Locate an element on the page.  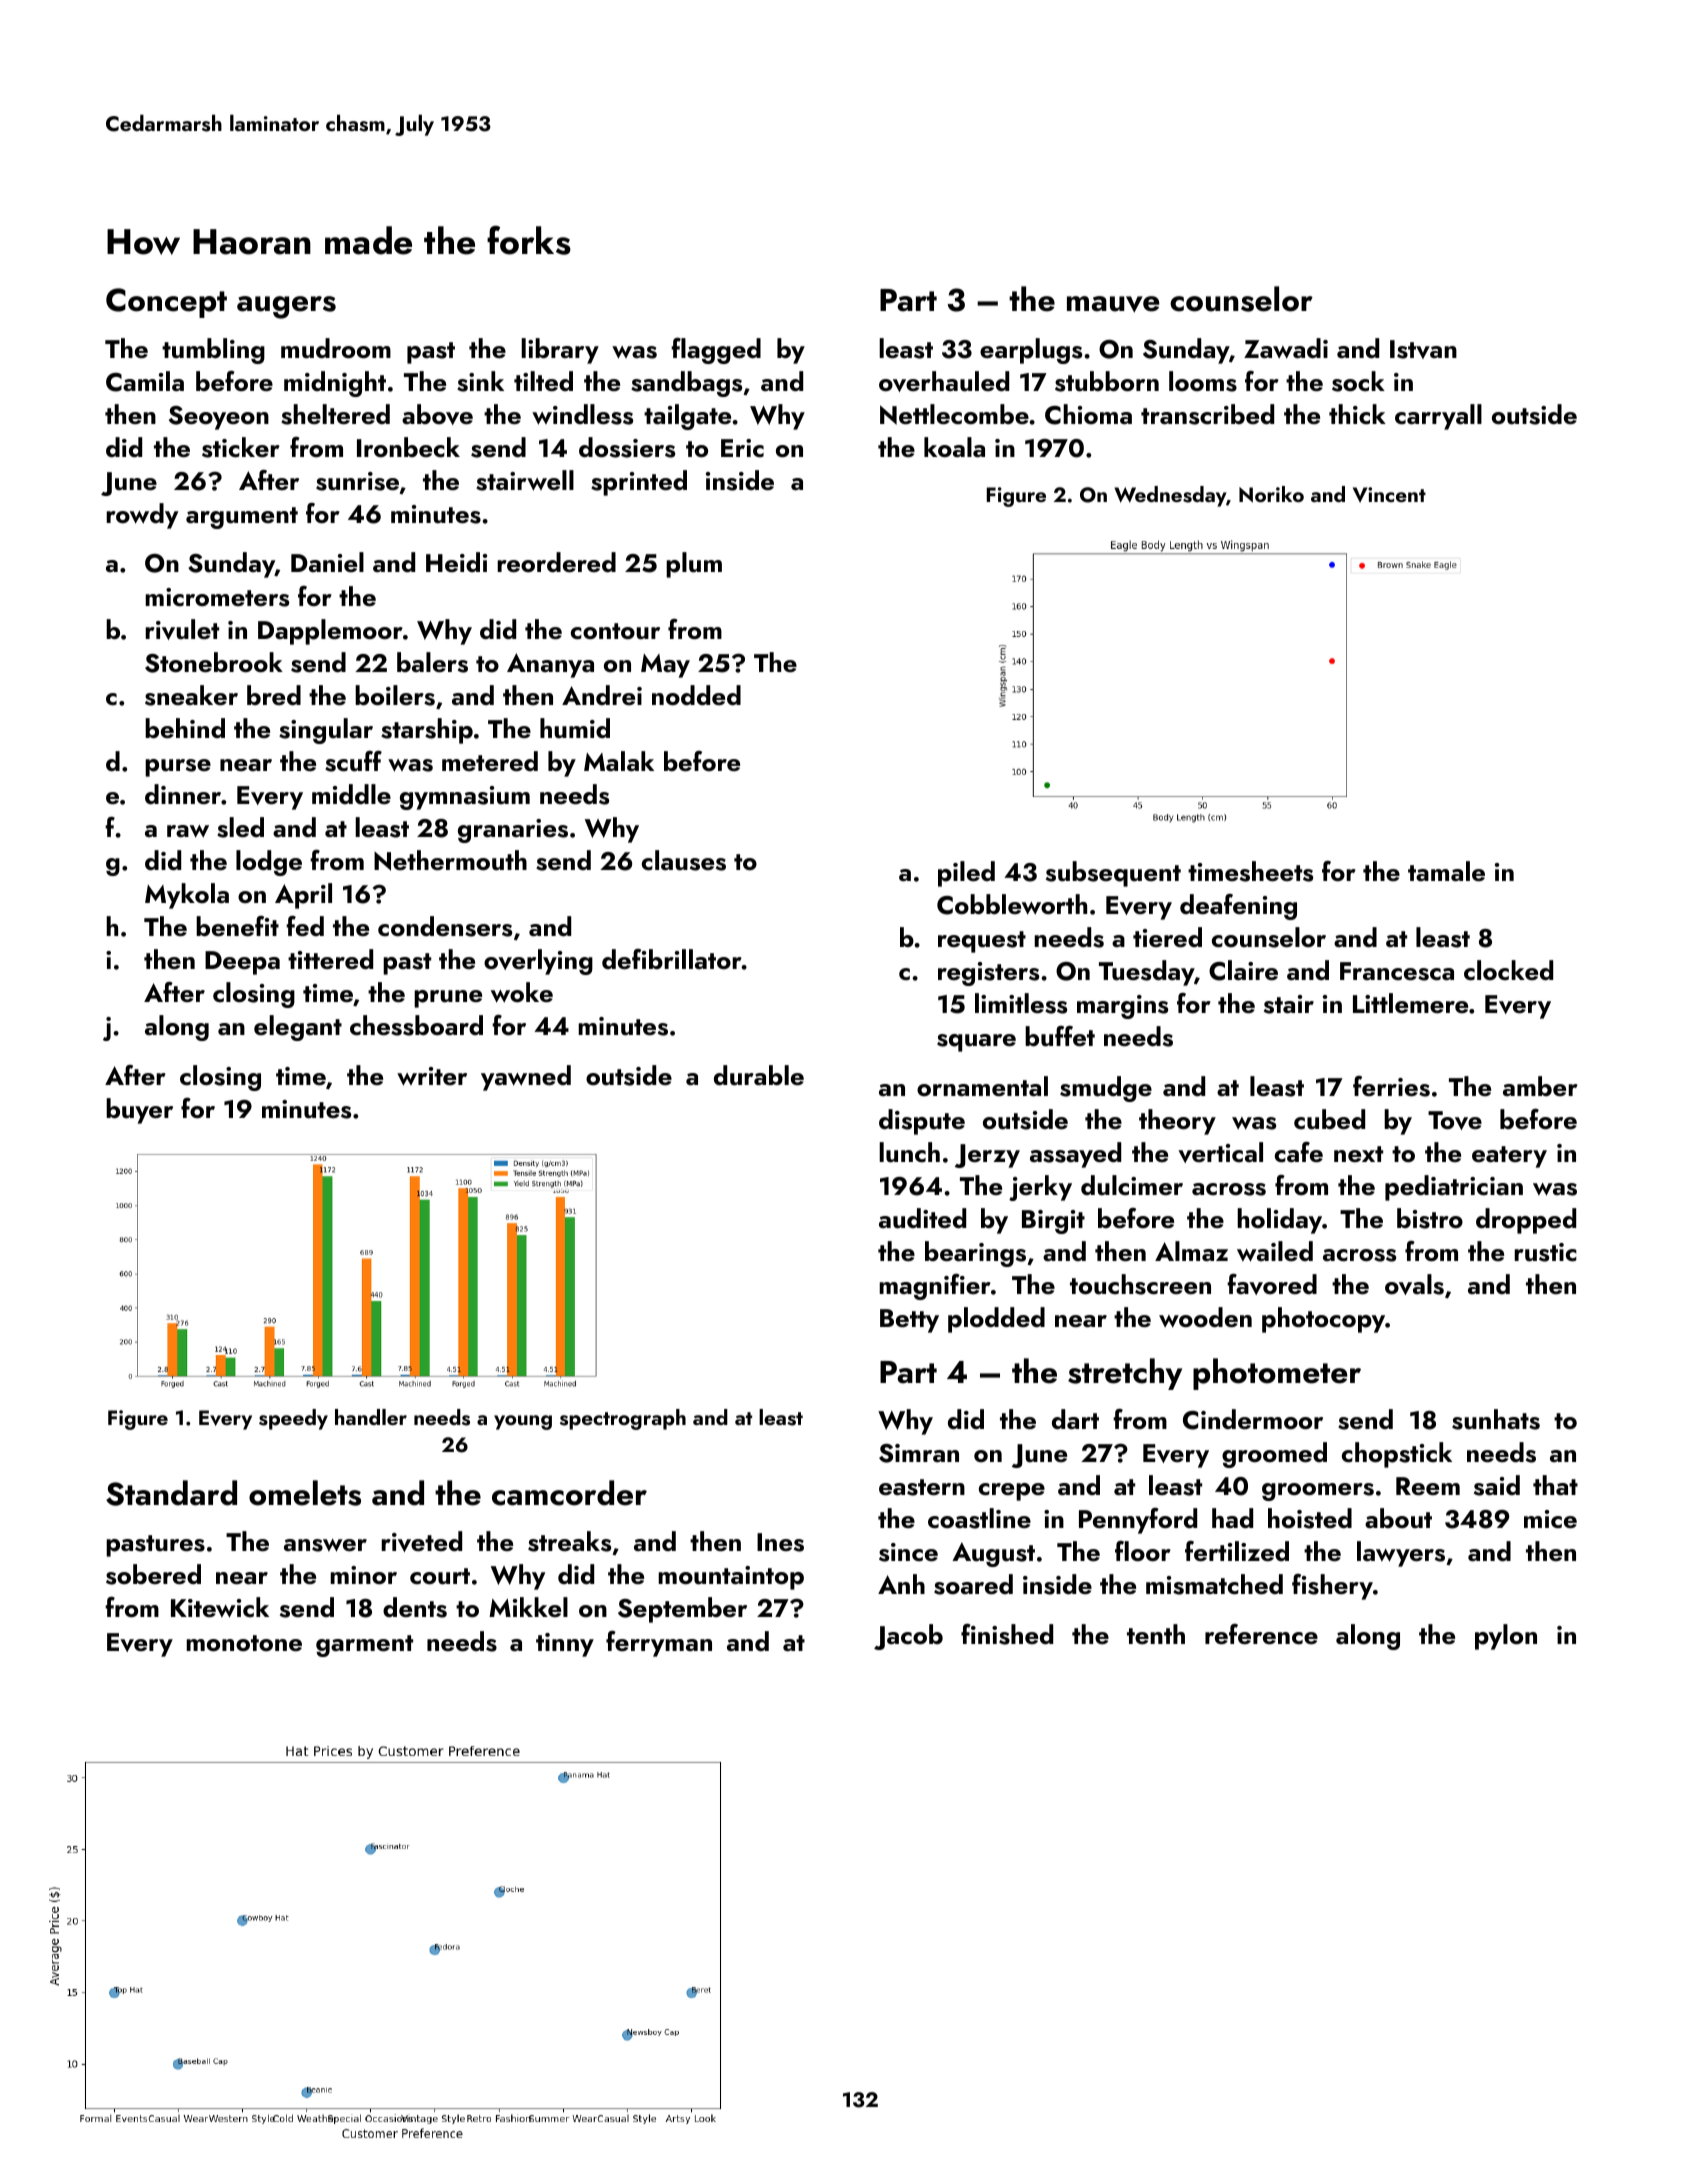
finished is located at coordinates (1007, 1634).
